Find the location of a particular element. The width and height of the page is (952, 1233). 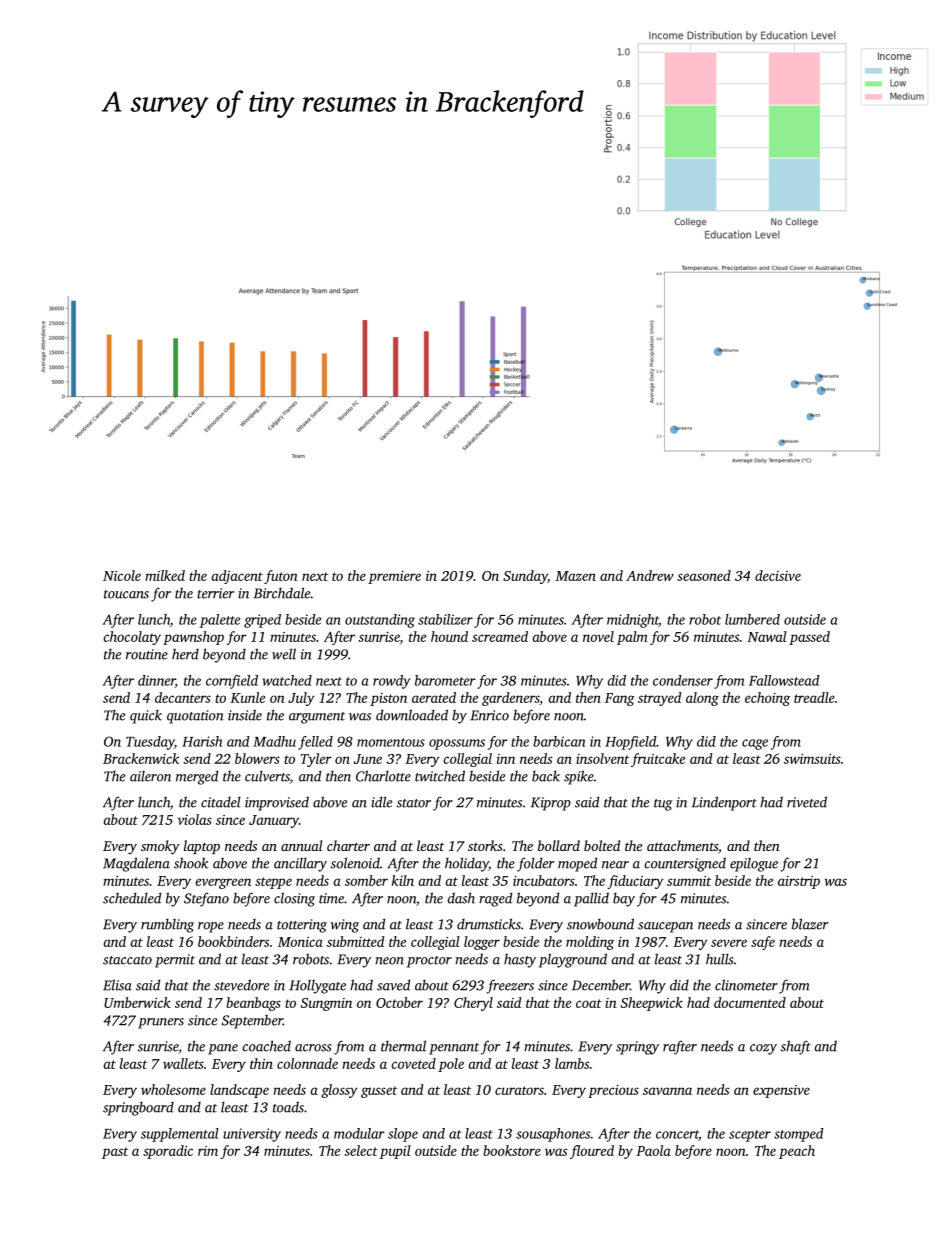

Mazen is located at coordinates (575, 576).
